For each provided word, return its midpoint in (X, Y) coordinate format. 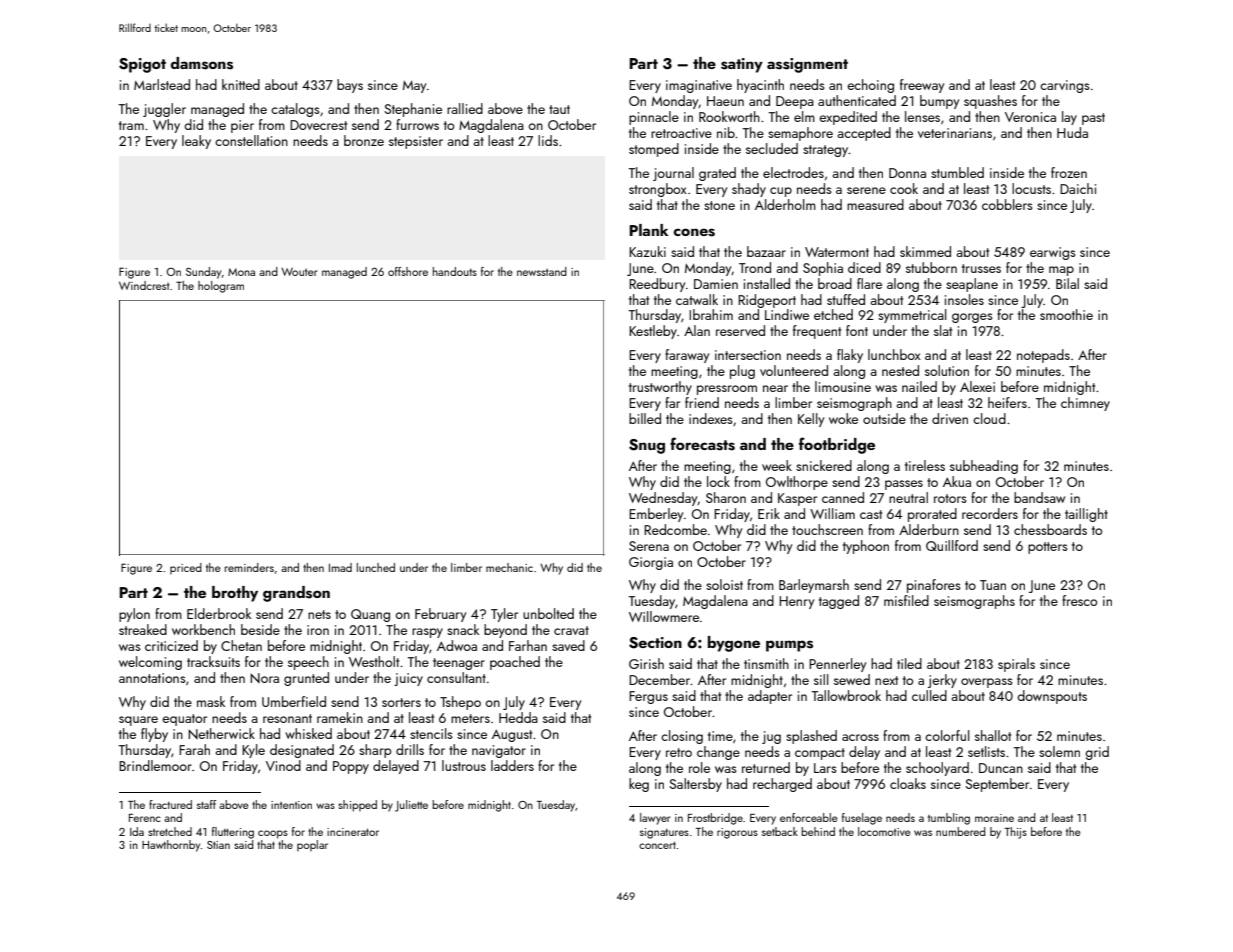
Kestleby (653, 332)
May (414, 87)
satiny (742, 65)
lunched (376, 567)
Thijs (1016, 833)
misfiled (906, 600)
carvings (1065, 86)
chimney (1085, 404)
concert (657, 845)
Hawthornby (171, 846)
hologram (221, 287)
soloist (724, 584)
